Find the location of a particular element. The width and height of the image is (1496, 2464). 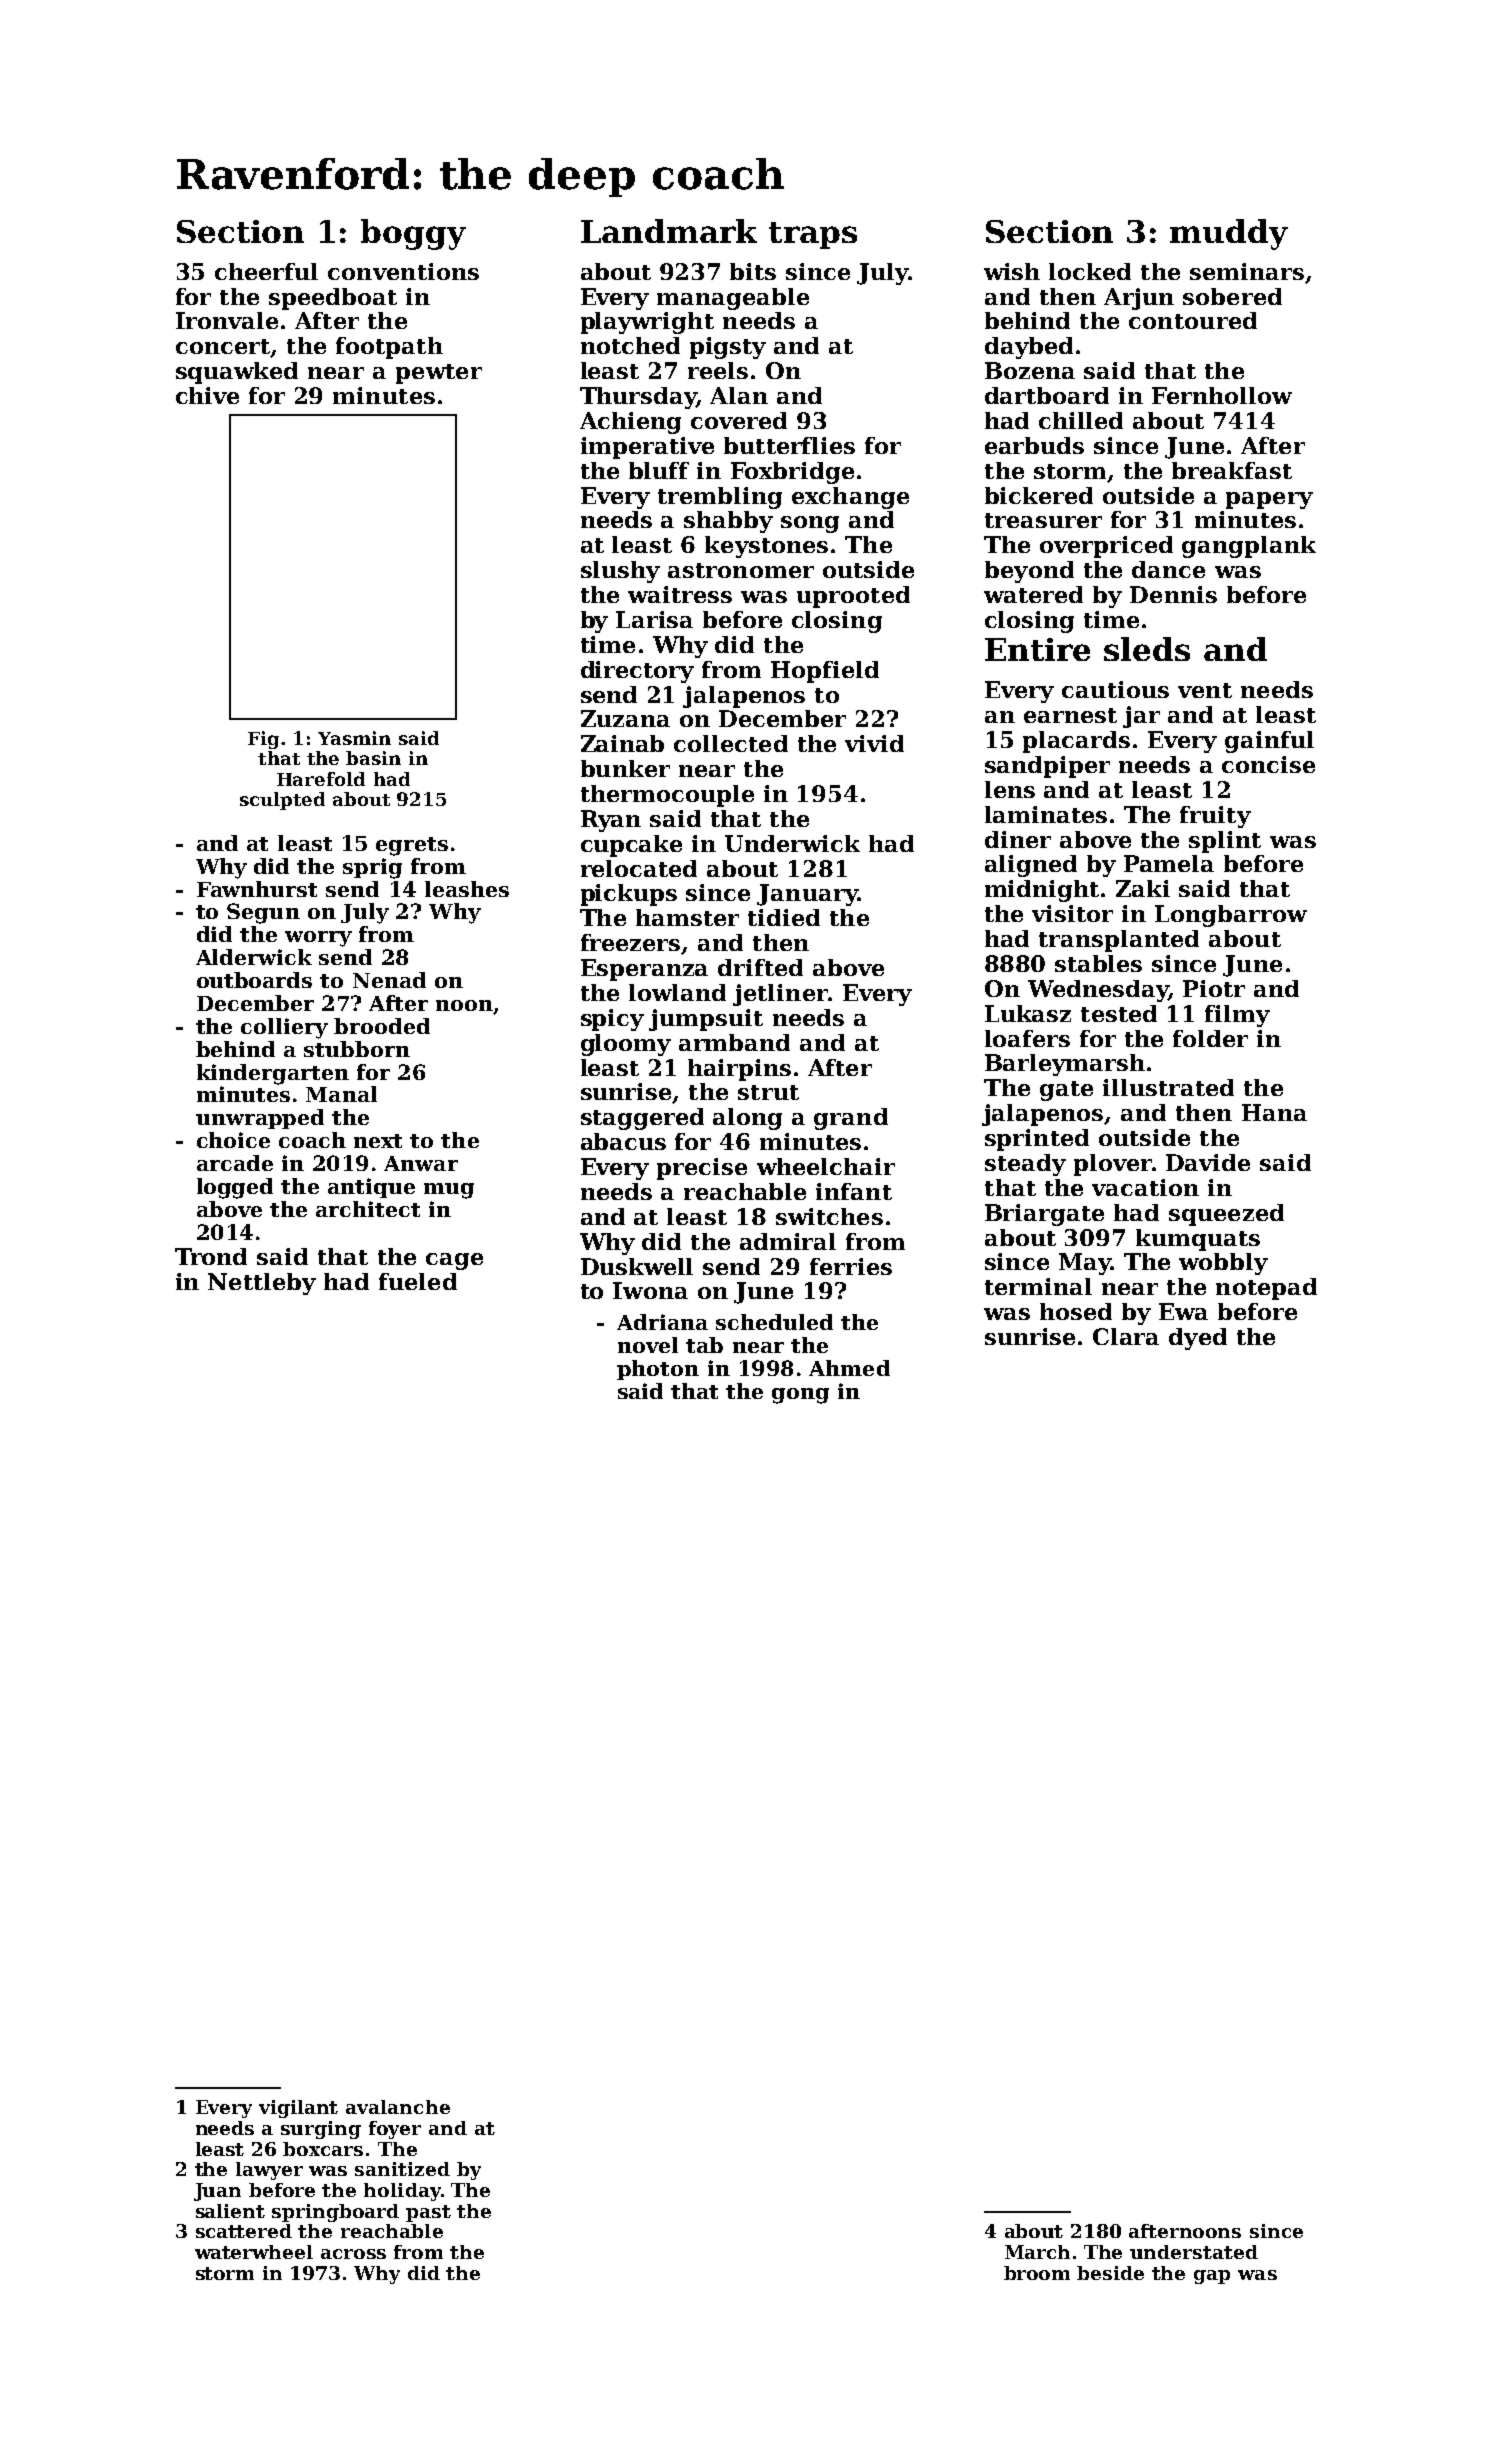

Hana is located at coordinates (1274, 1112).
